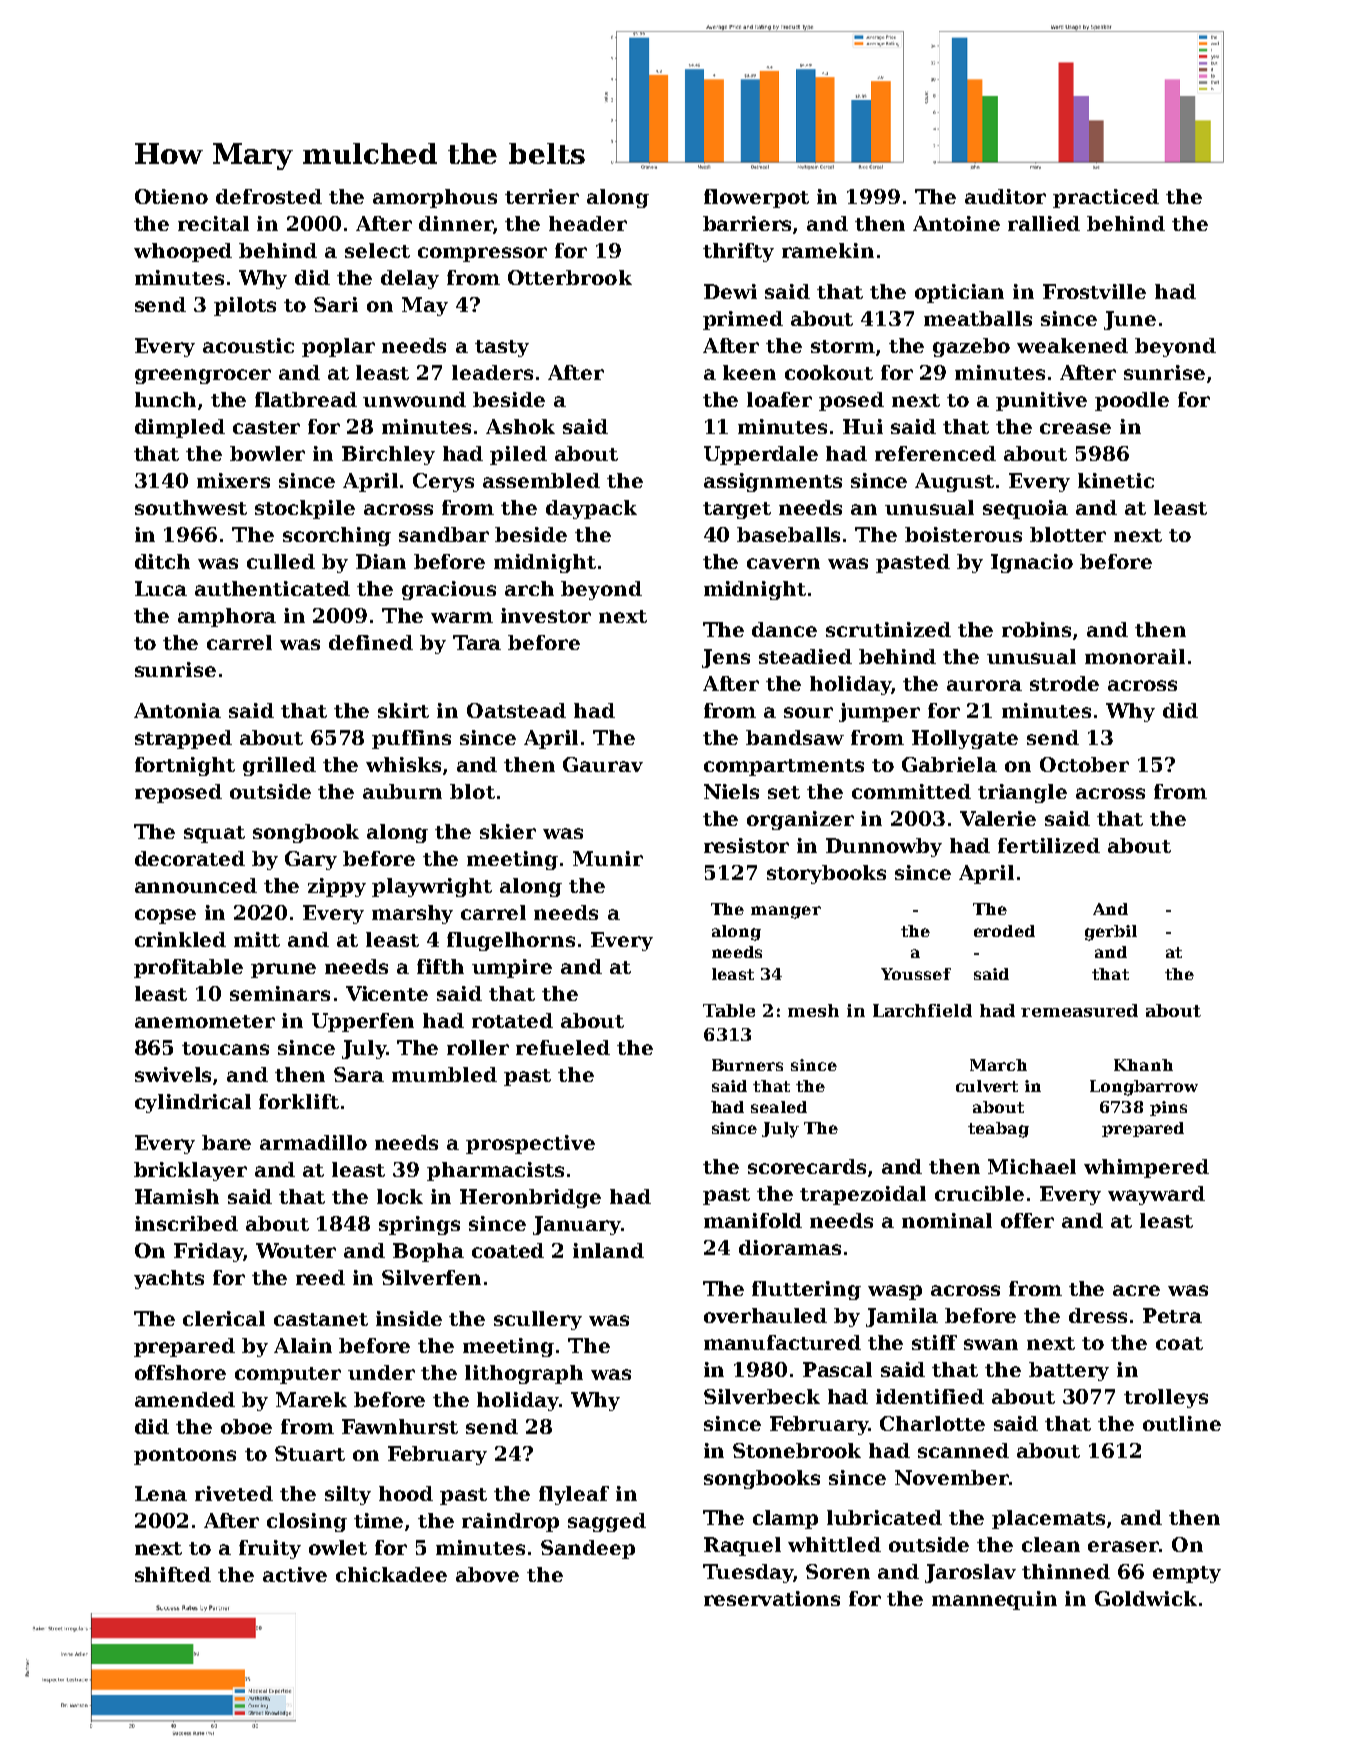 The image size is (1361, 1761). Describe the element at coordinates (440, 966) in the screenshot. I see `fifth` at that location.
